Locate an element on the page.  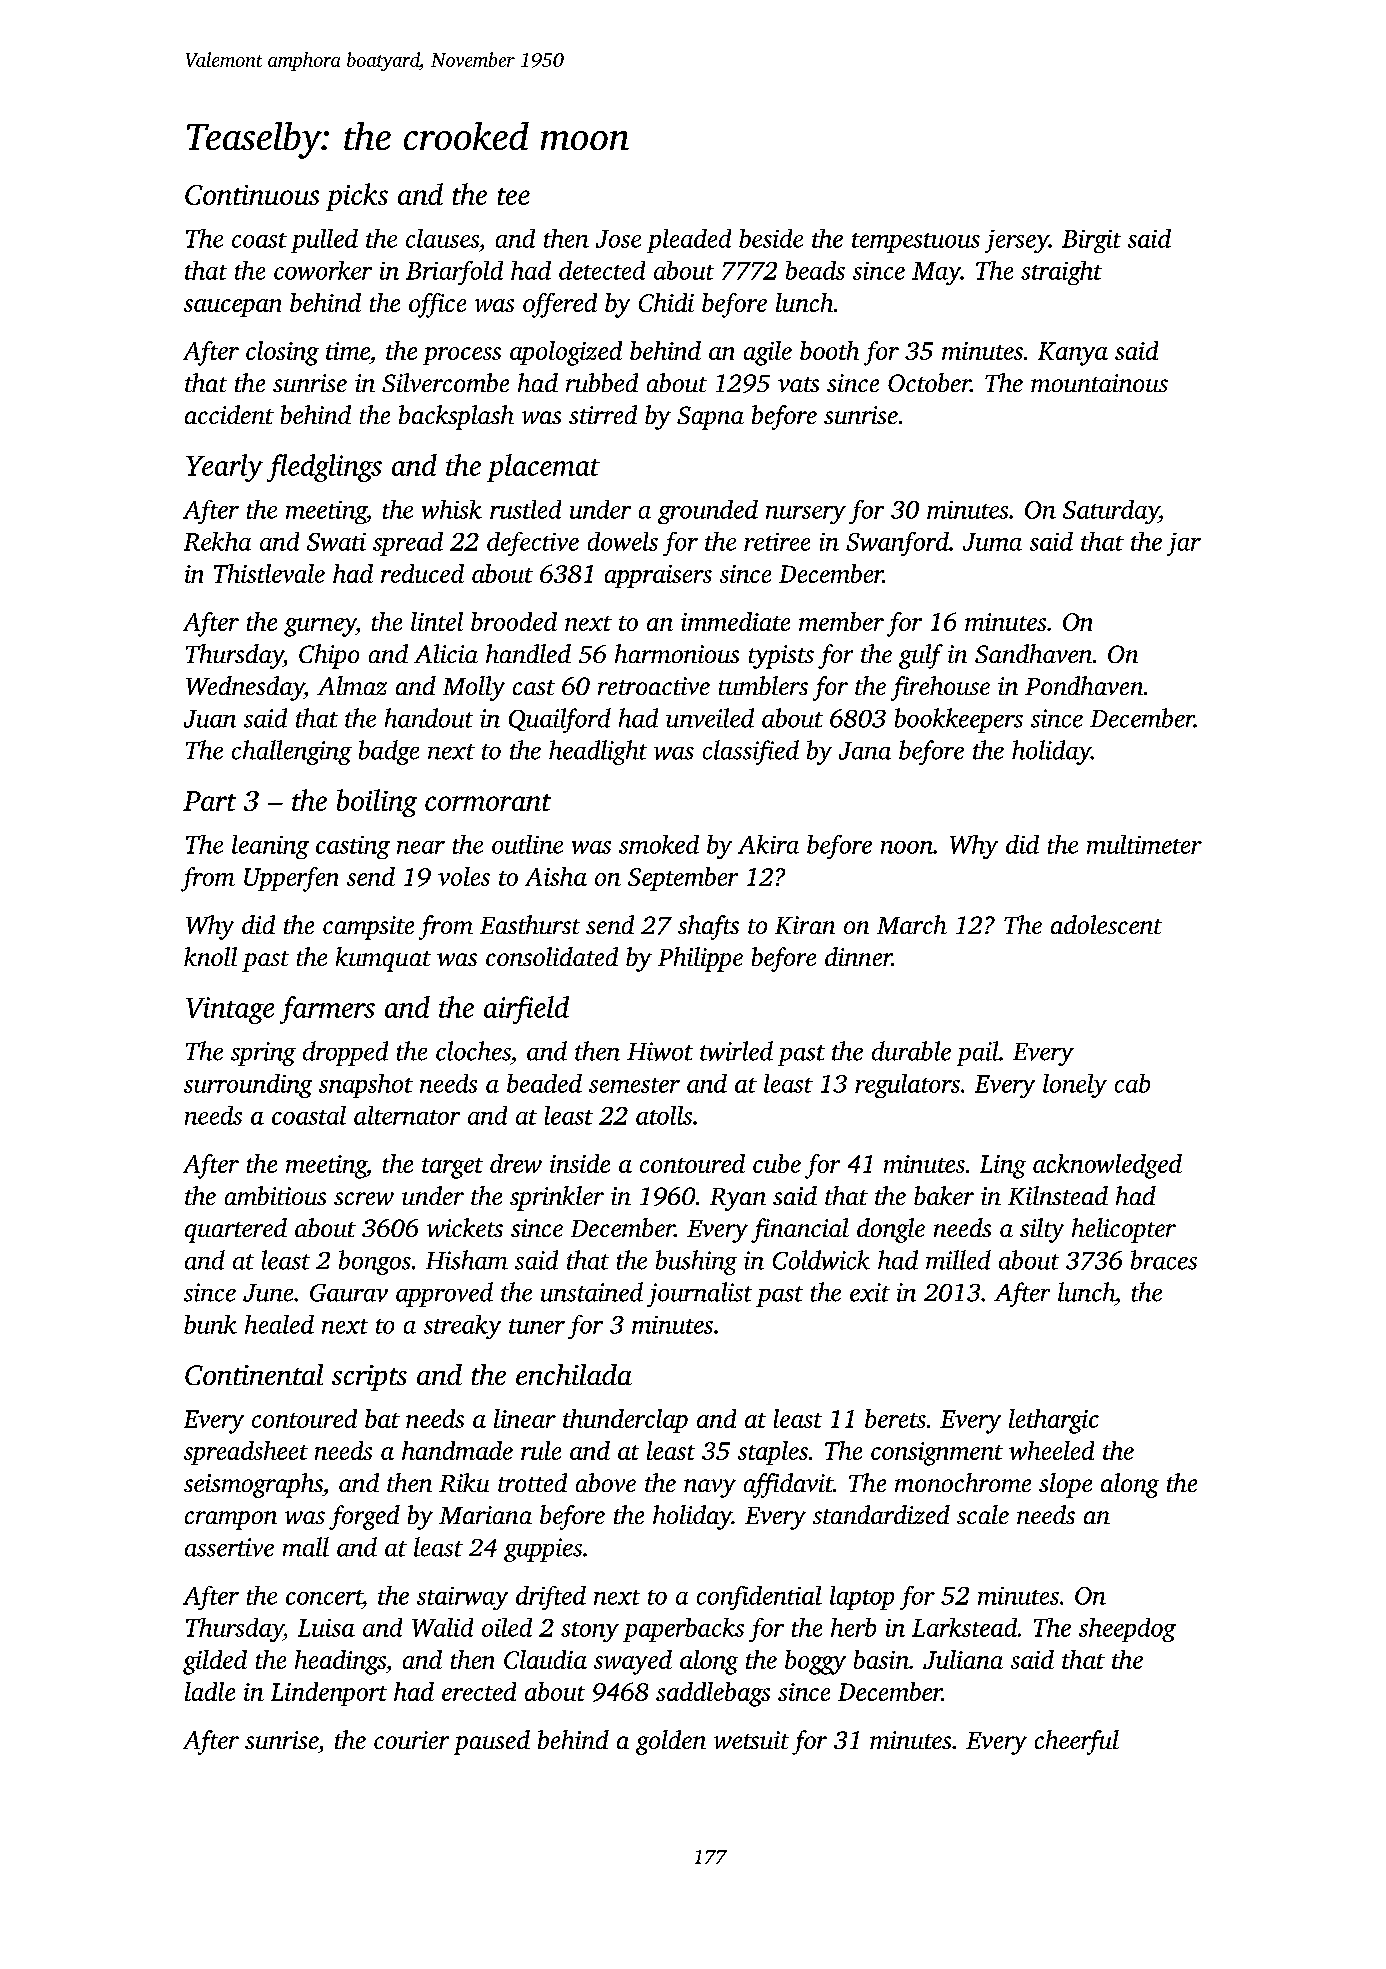
October is located at coordinates (929, 382).
